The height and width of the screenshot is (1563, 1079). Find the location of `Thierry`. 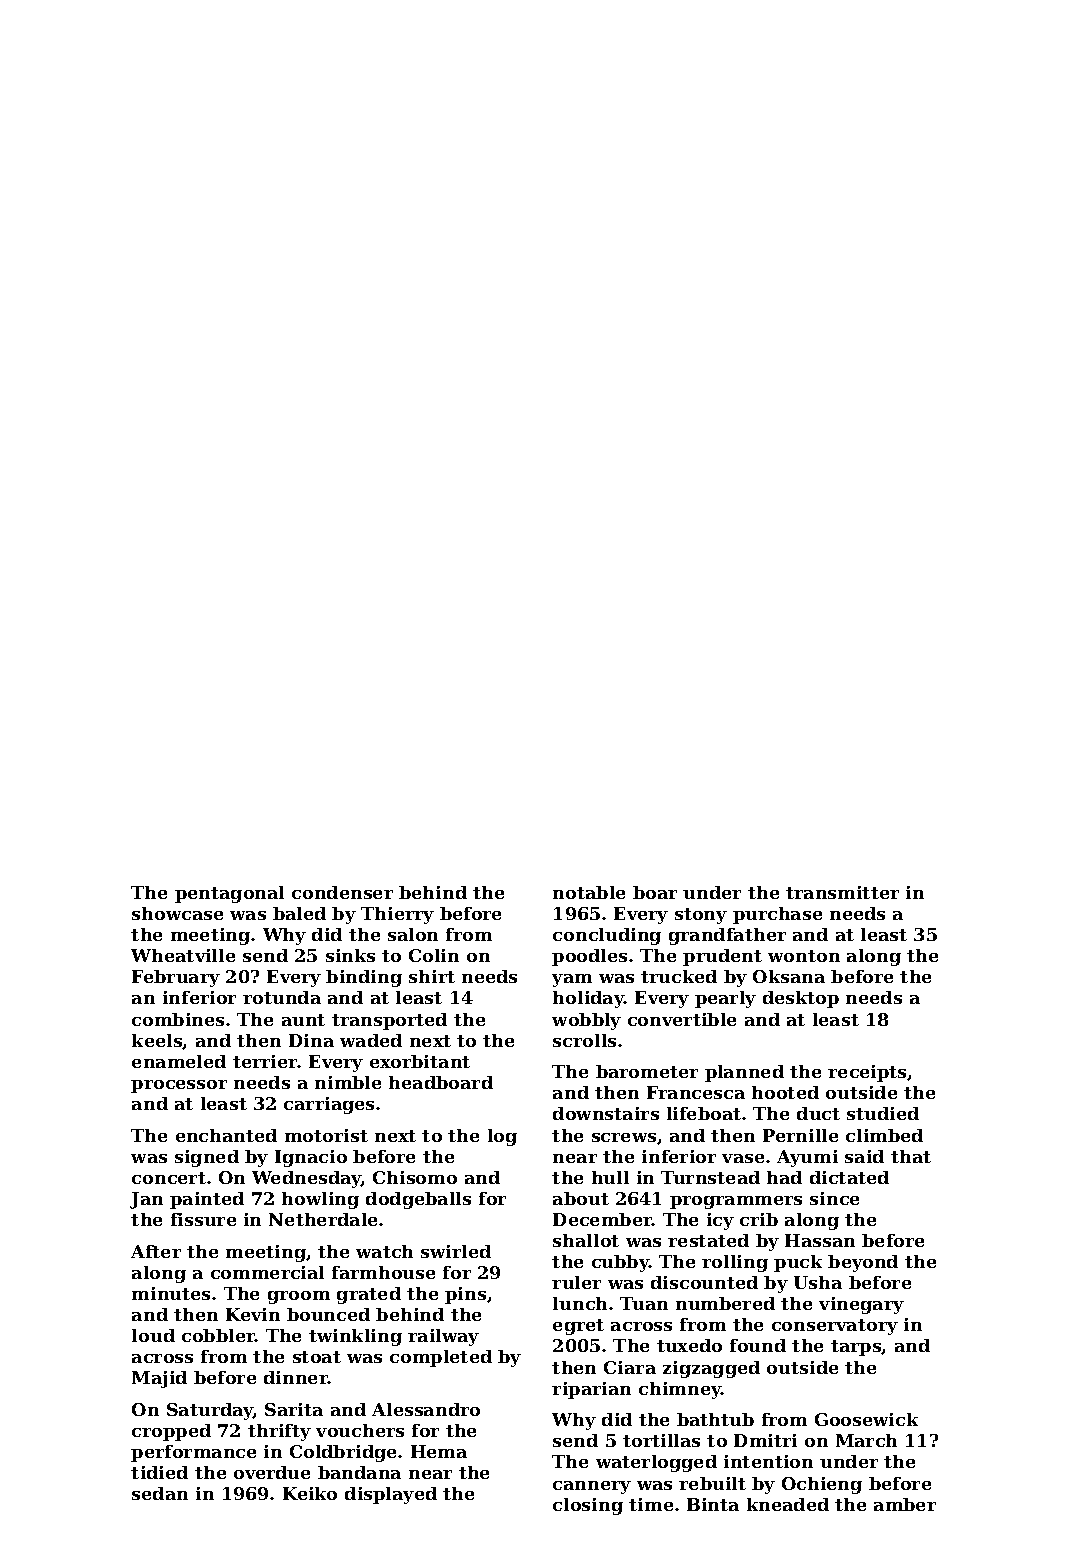

Thierry is located at coordinates (397, 915).
